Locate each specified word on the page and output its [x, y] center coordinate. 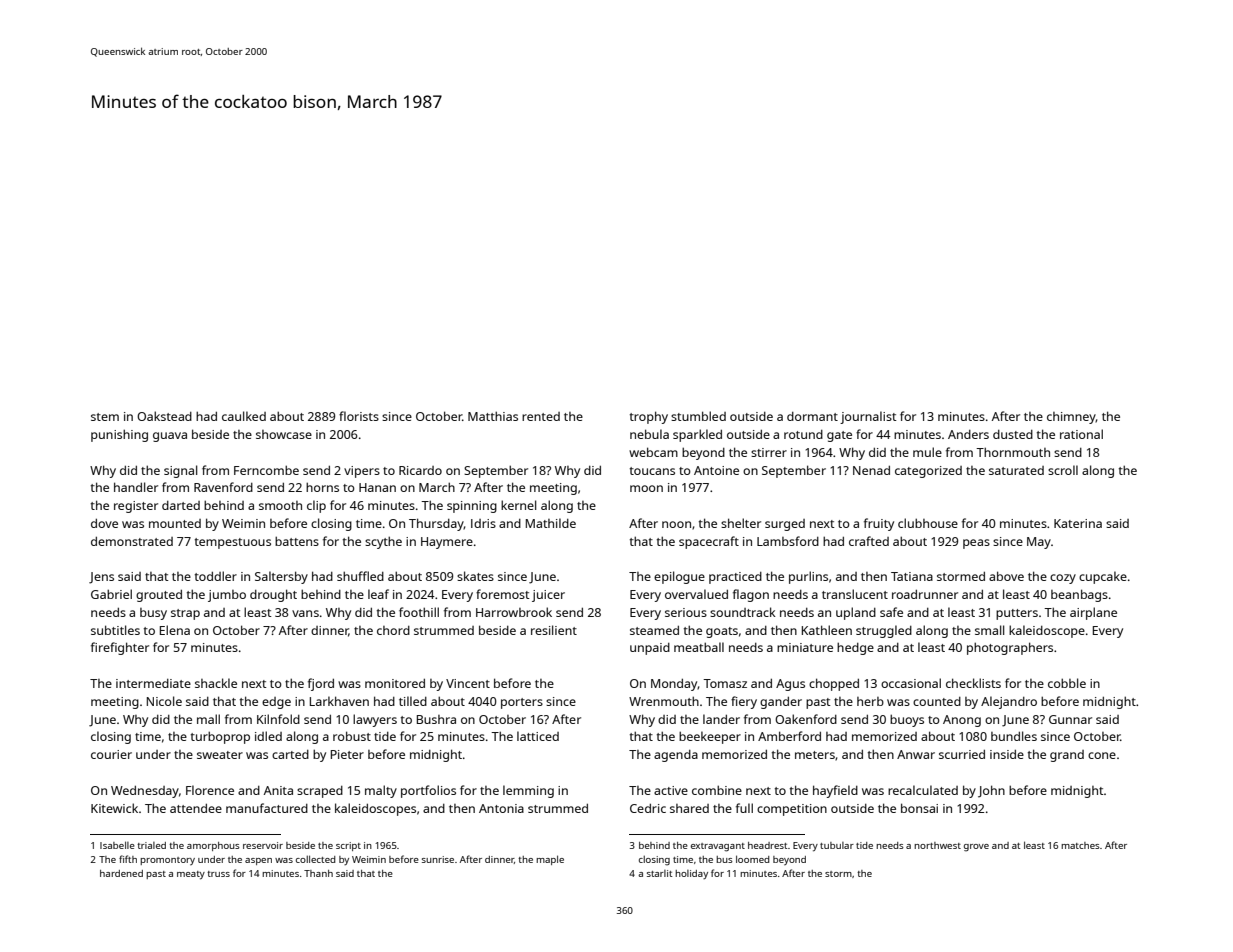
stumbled [698, 416]
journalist [868, 417]
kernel [519, 505]
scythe [383, 542]
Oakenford [806, 719]
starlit [660, 873]
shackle [216, 683]
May [1039, 543]
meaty [191, 875]
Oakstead [164, 416]
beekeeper [710, 737]
